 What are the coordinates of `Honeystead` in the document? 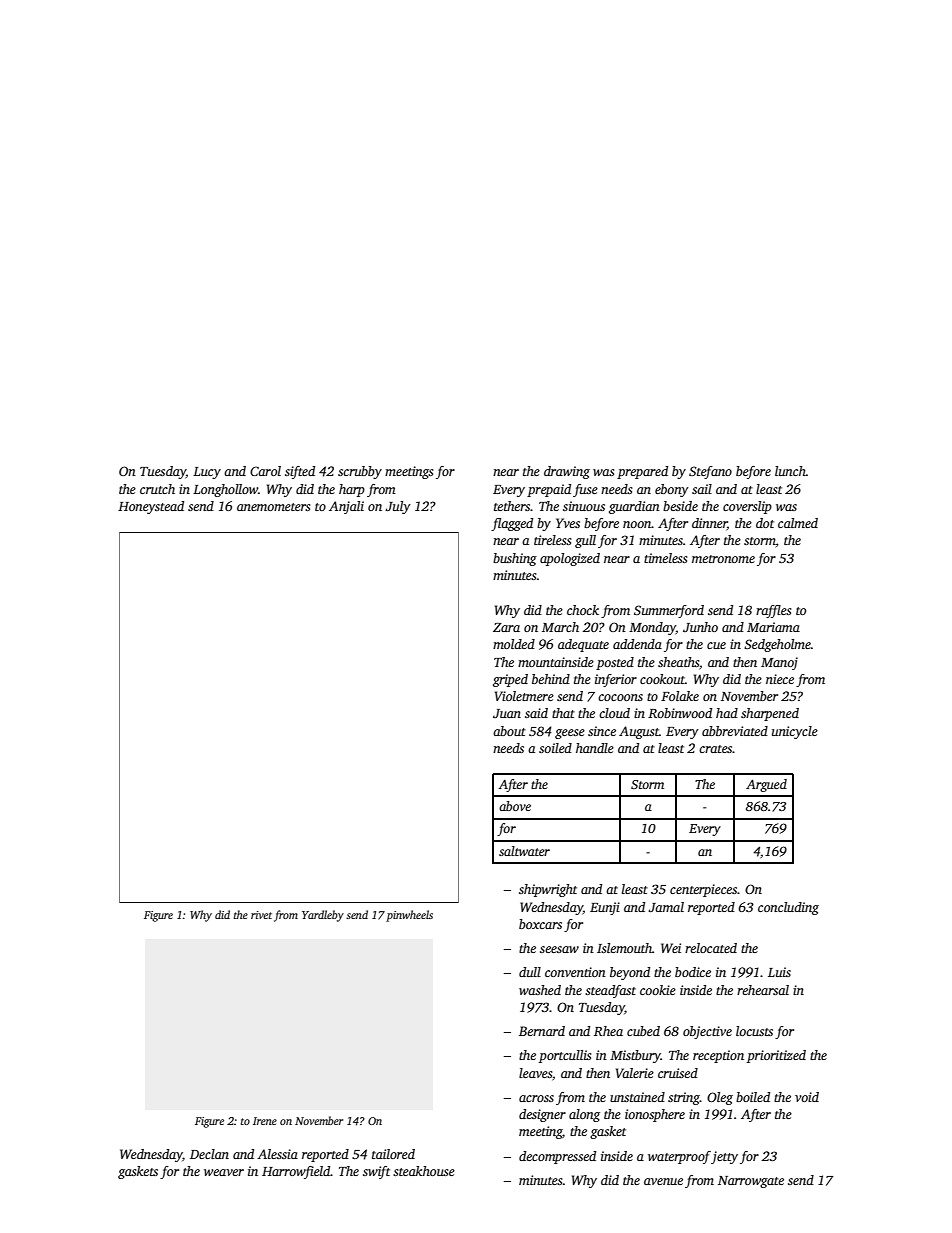 It's located at (151, 507).
